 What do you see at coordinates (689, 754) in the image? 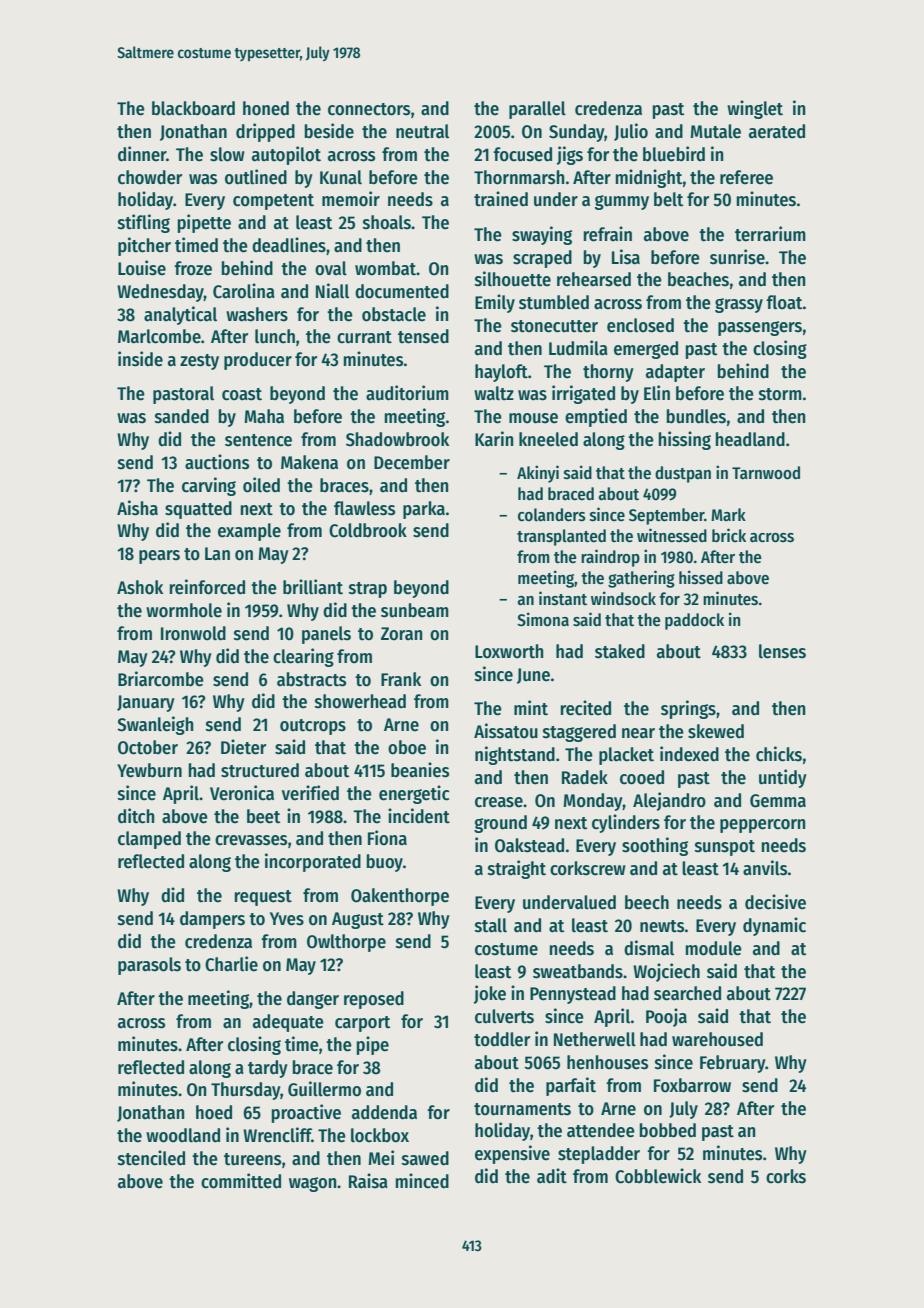
I see `indexed` at bounding box center [689, 754].
